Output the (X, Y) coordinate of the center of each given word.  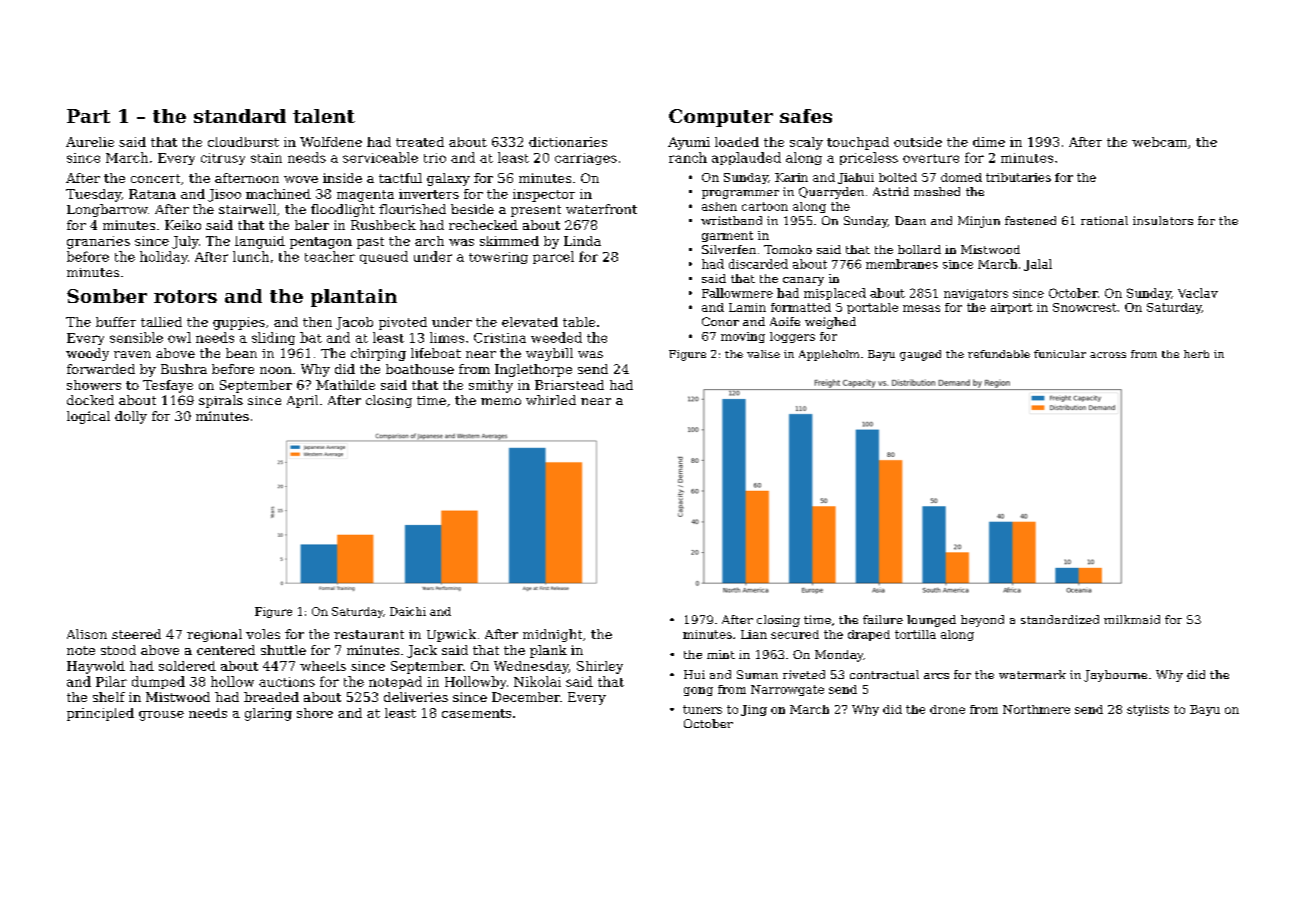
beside (472, 209)
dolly (131, 417)
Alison (87, 634)
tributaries (1018, 177)
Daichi (408, 611)
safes (806, 116)
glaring (268, 714)
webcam (1159, 142)
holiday (164, 257)
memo (501, 401)
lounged (931, 621)
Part (88, 116)
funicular (1060, 354)
